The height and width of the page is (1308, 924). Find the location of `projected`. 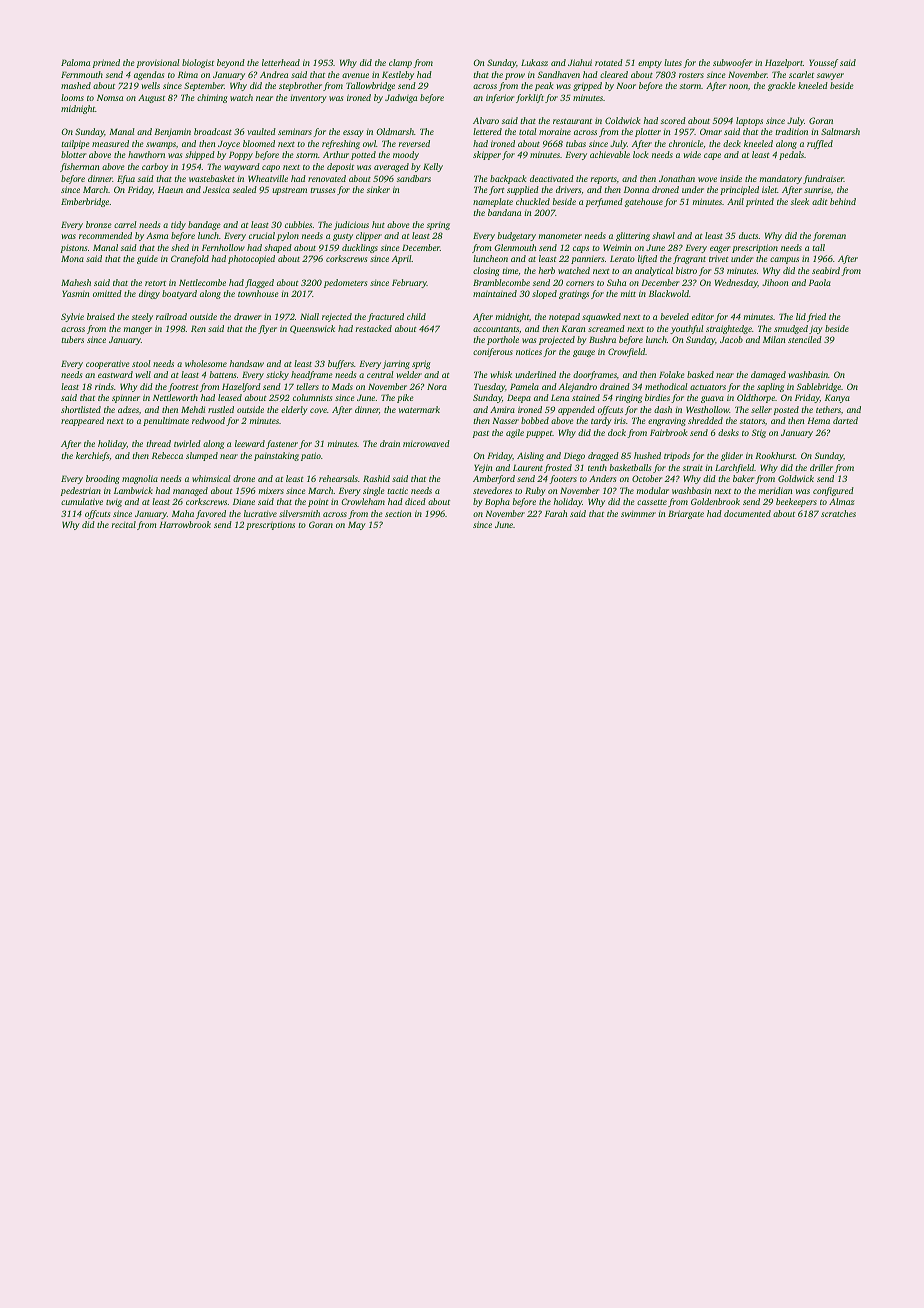

projected is located at coordinates (557, 340).
